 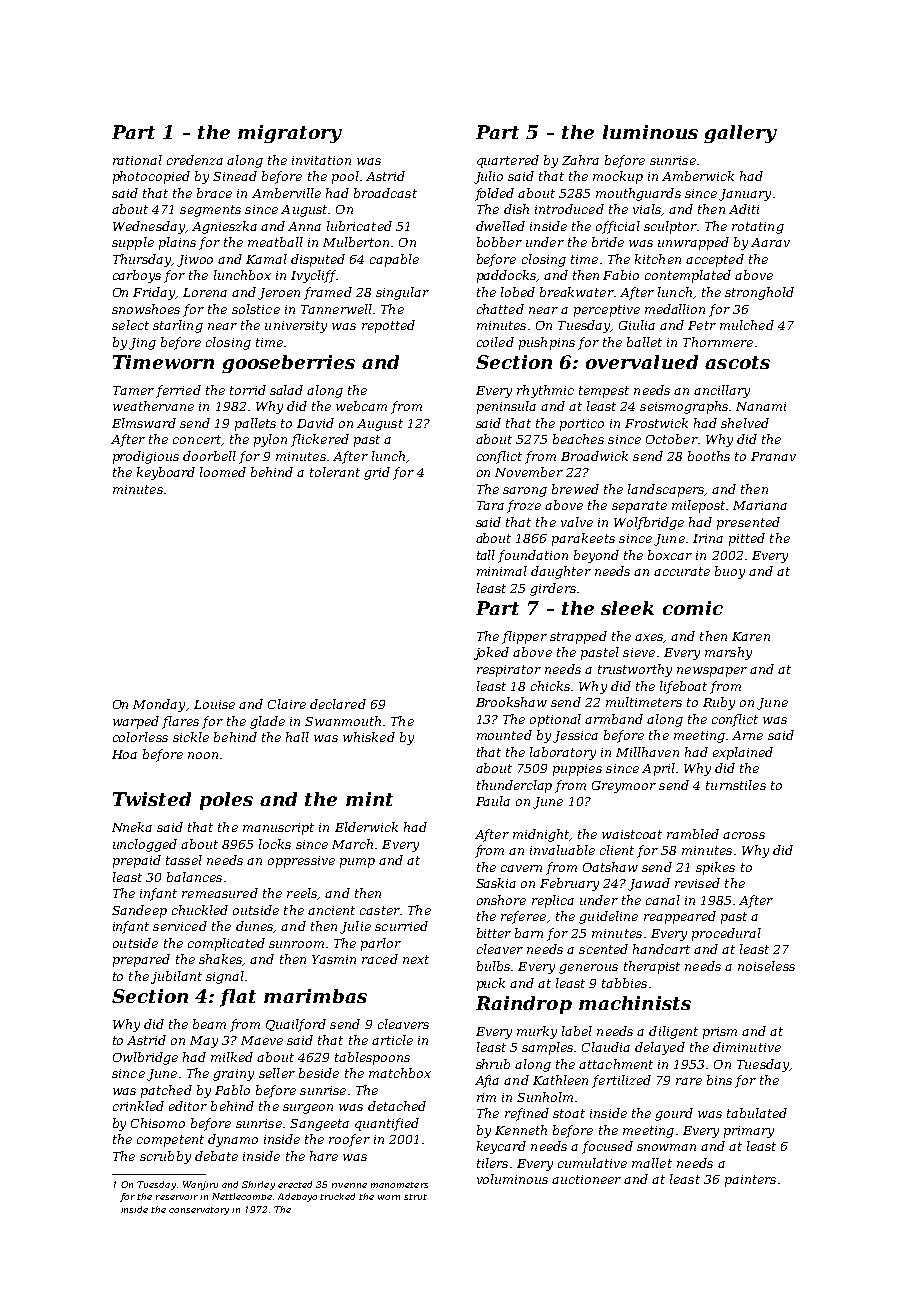 What do you see at coordinates (508, 161) in the screenshot?
I see `quartered` at bounding box center [508, 161].
